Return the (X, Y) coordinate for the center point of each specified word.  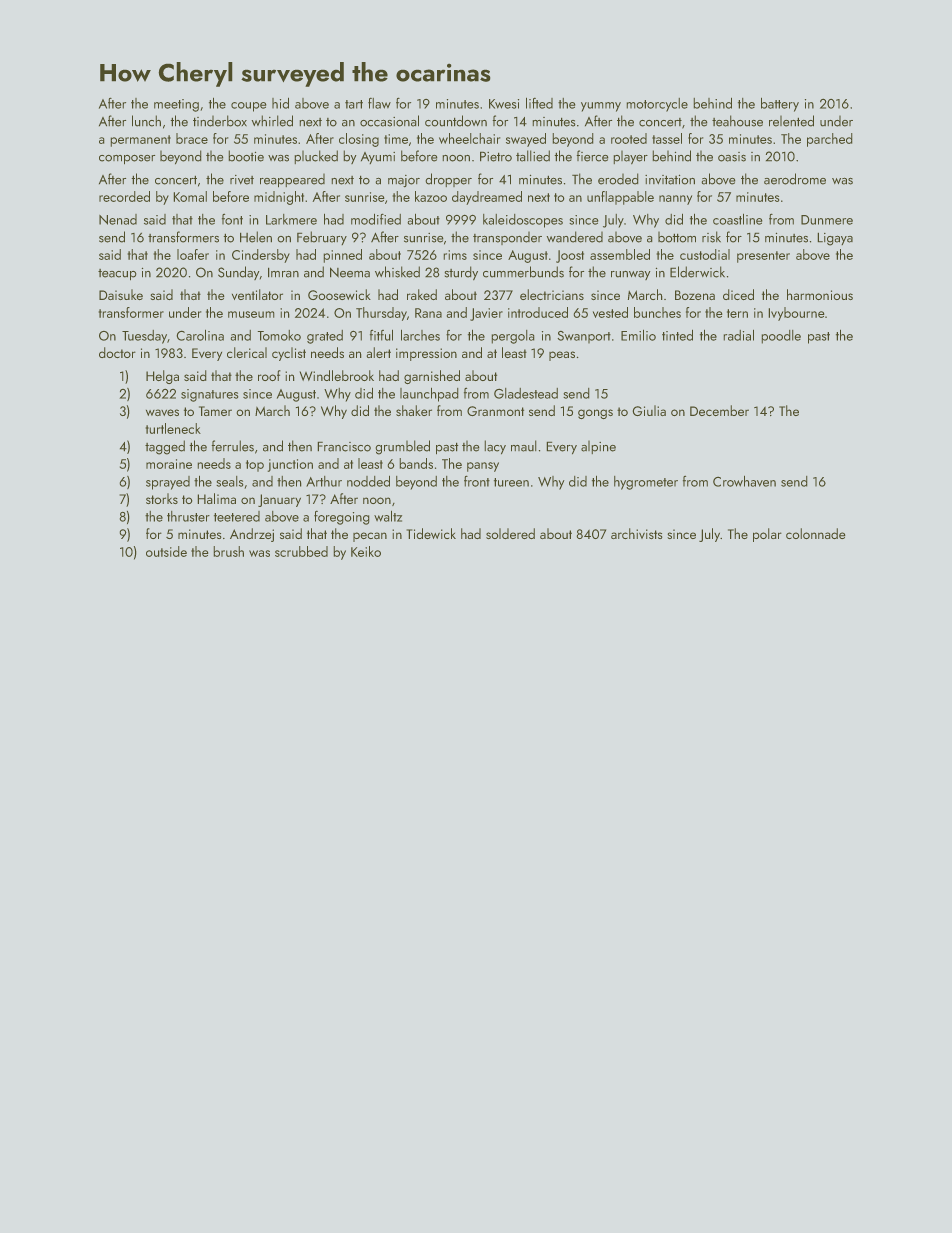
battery (780, 105)
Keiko (366, 551)
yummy (601, 107)
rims (455, 255)
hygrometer (646, 483)
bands (416, 463)
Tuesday (144, 337)
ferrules (233, 446)
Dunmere (827, 220)
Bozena (695, 295)
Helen (256, 237)
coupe (248, 107)
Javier (486, 314)
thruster (188, 516)
